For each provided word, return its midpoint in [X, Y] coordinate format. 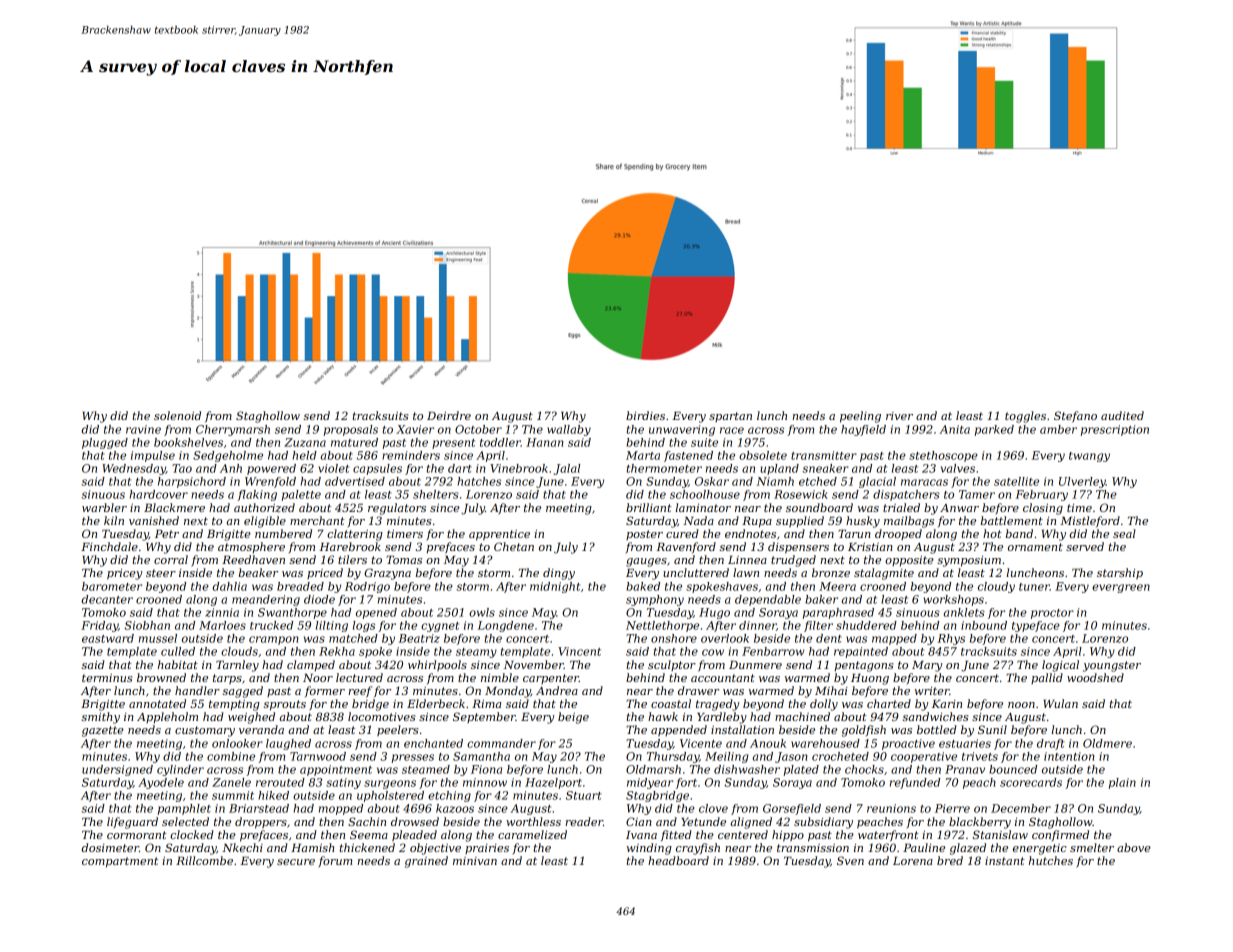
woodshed [1095, 677]
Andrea [557, 690]
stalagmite [884, 574]
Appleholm [167, 718]
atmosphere [251, 548]
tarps [227, 679]
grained [426, 862]
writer [932, 691]
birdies [645, 415]
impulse [153, 456]
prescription [1115, 430]
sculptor [672, 665]
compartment [120, 862]
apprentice [499, 535]
